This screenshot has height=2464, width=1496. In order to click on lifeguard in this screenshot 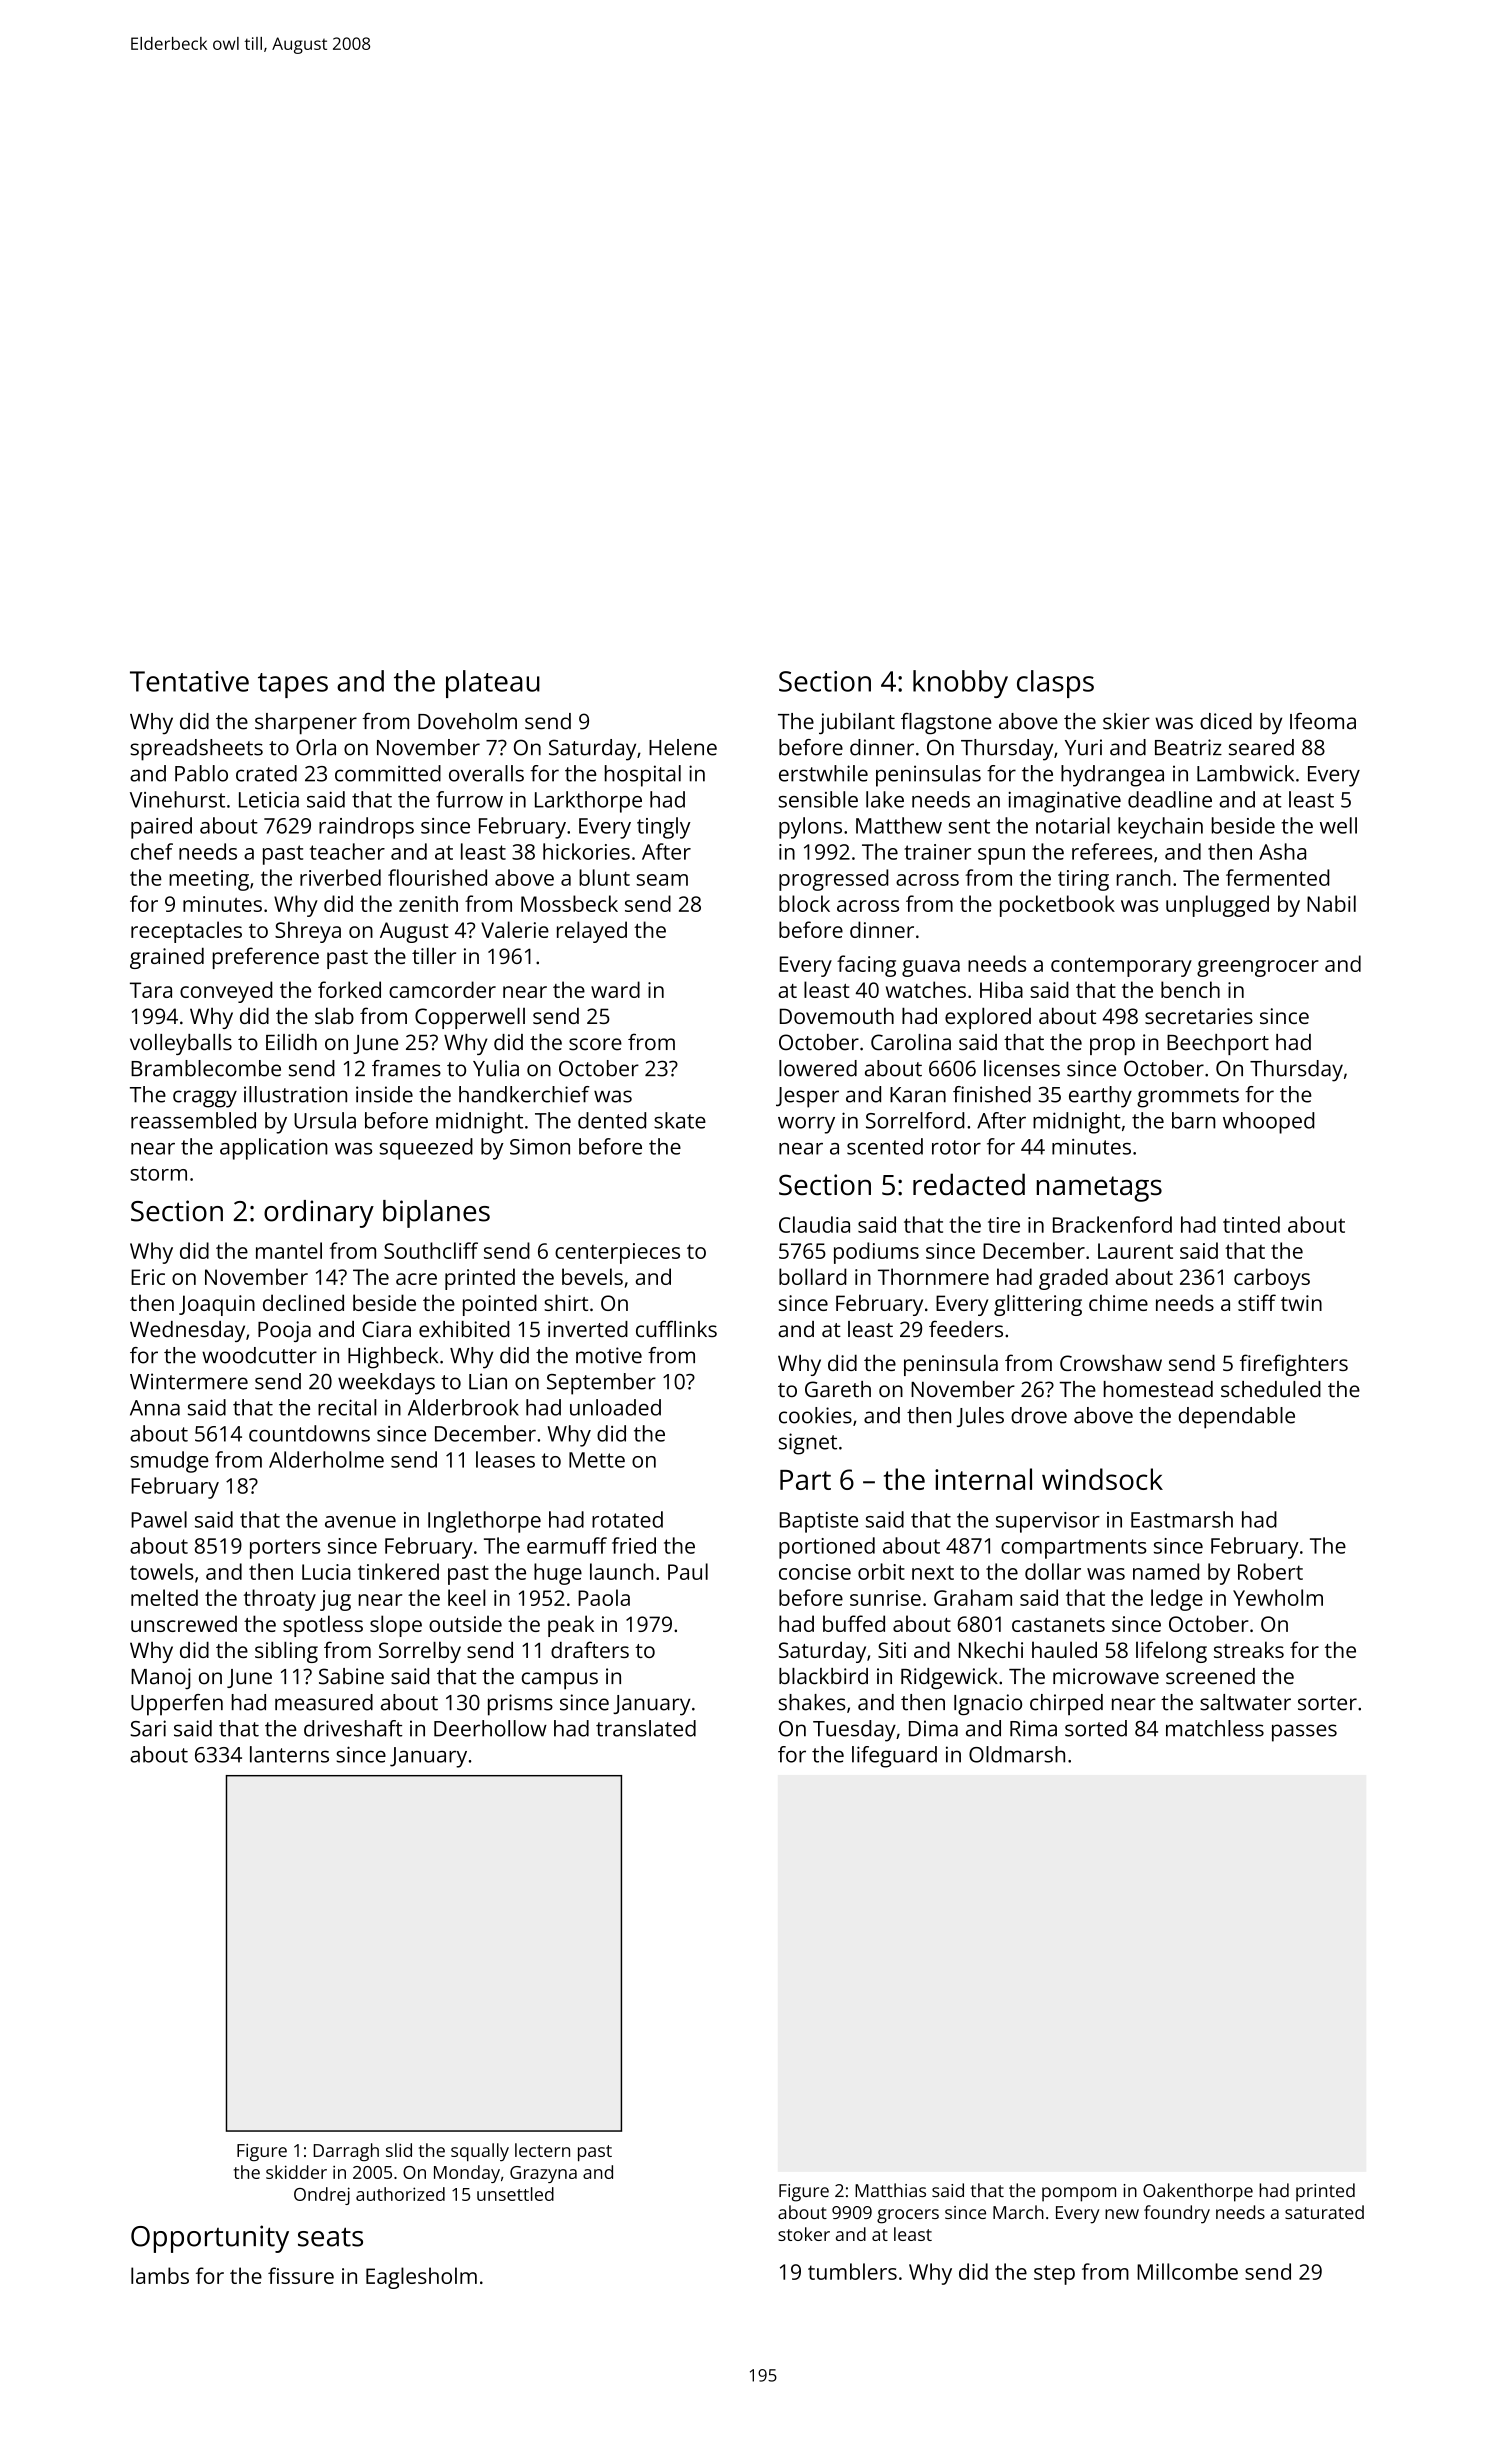, I will do `click(894, 1757)`.
